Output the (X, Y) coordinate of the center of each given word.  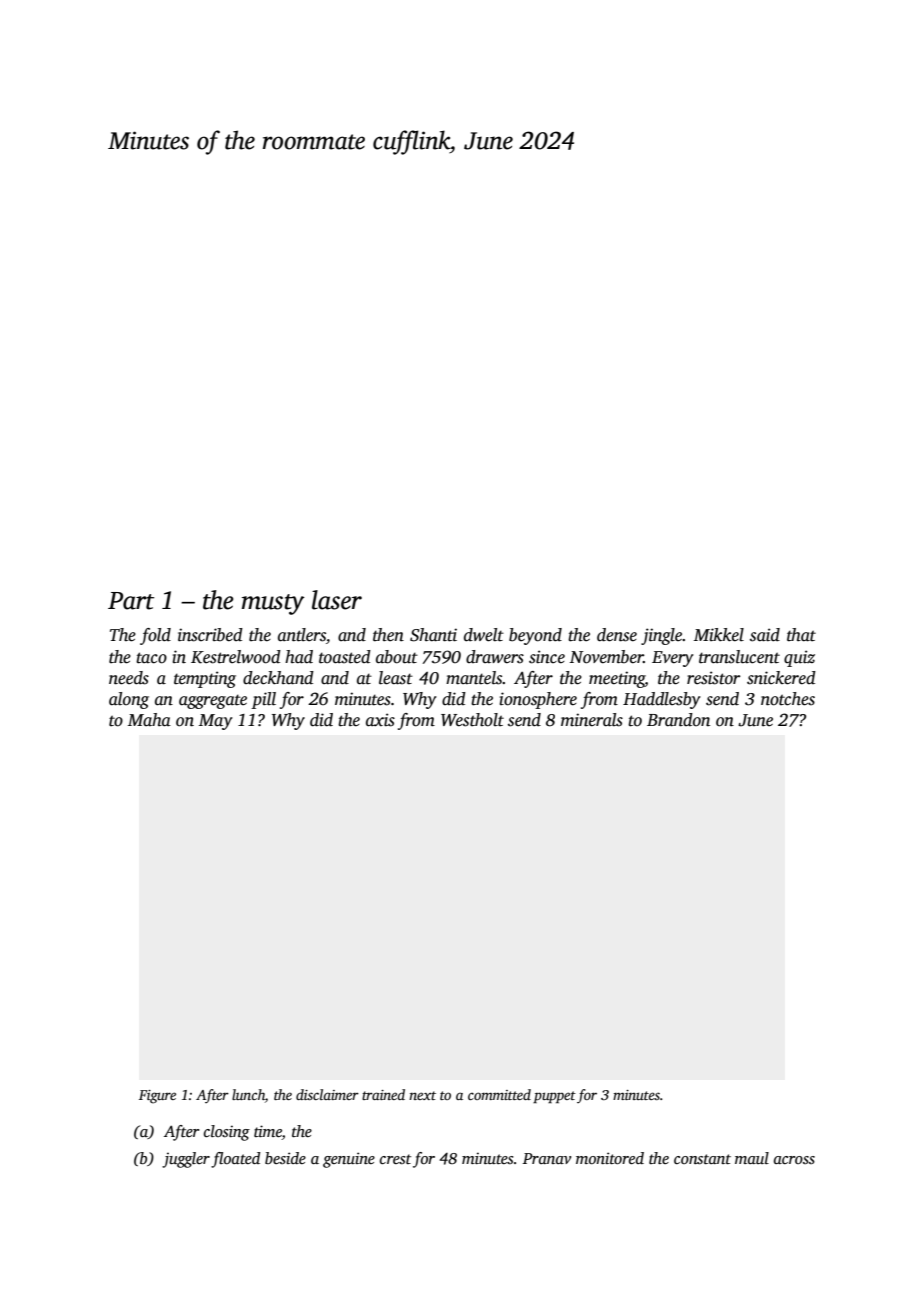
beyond (535, 636)
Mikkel (719, 635)
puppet (554, 1097)
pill (263, 700)
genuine (349, 1160)
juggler (186, 1160)
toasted (345, 657)
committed (499, 1094)
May (216, 722)
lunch (248, 1094)
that (801, 635)
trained (383, 1094)
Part (131, 601)
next (422, 1095)
